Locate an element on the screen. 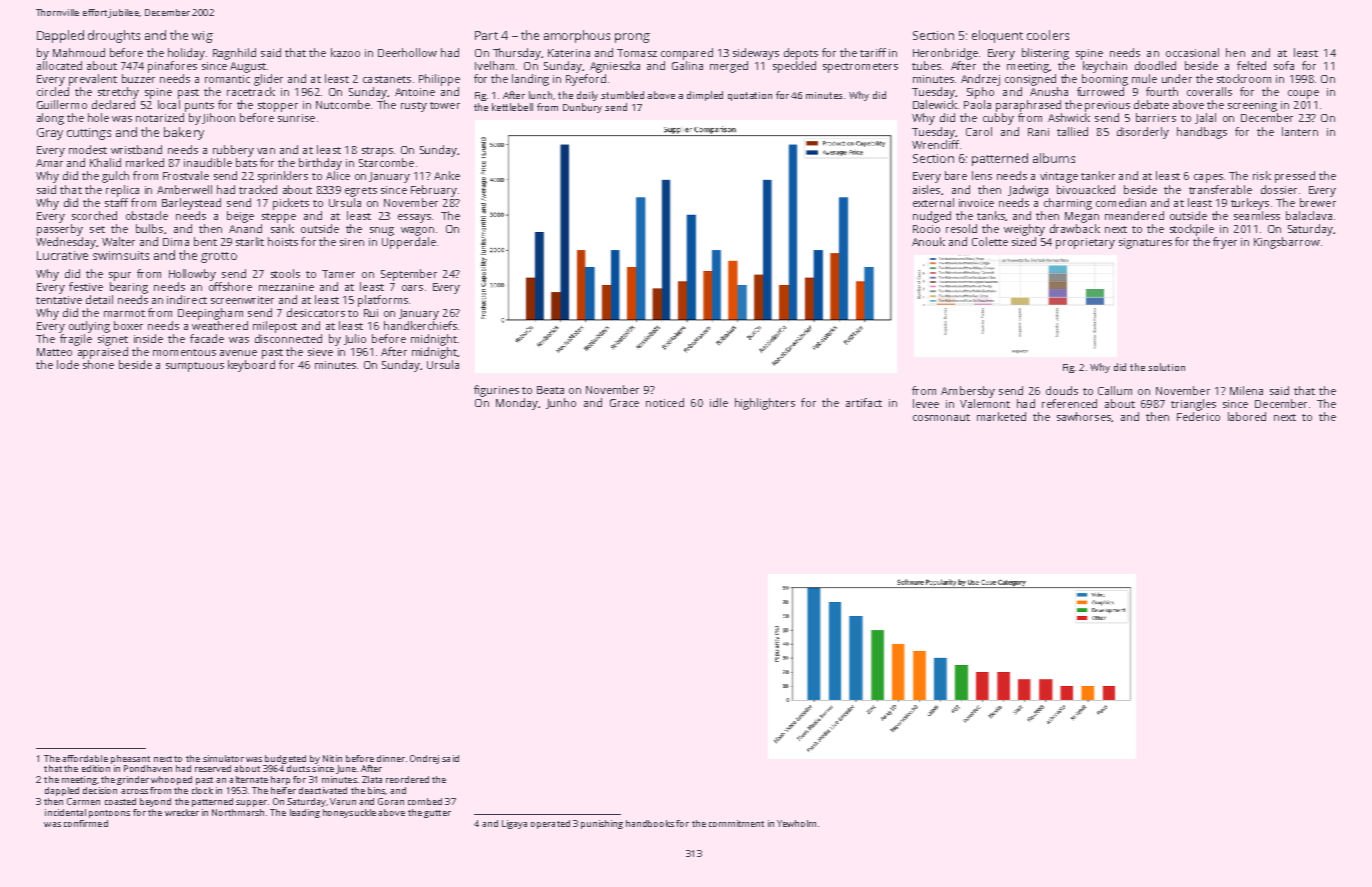 The image size is (1372, 887). dimpled is located at coordinates (705, 96).
